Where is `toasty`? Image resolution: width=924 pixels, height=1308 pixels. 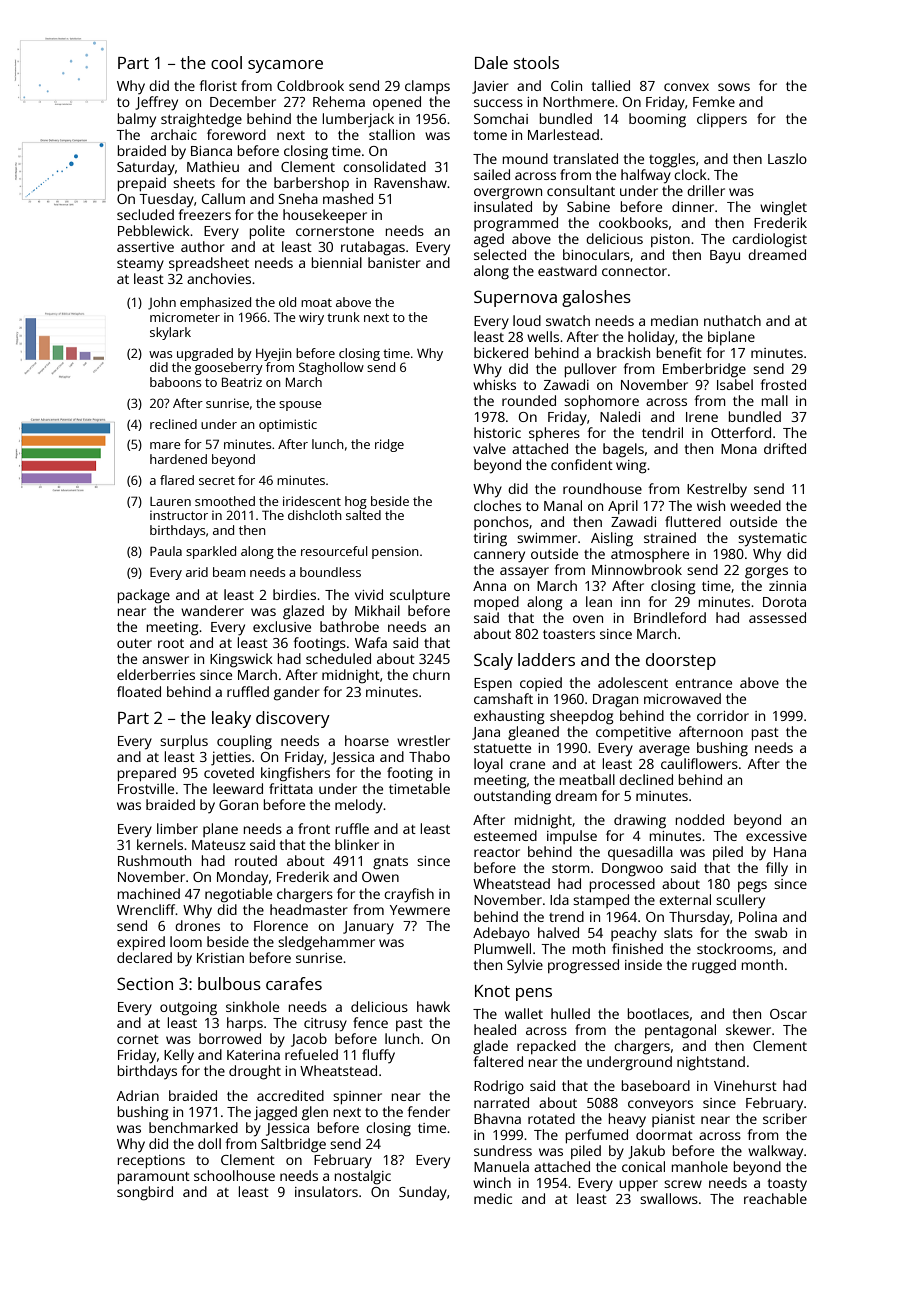
toasty is located at coordinates (787, 1185).
